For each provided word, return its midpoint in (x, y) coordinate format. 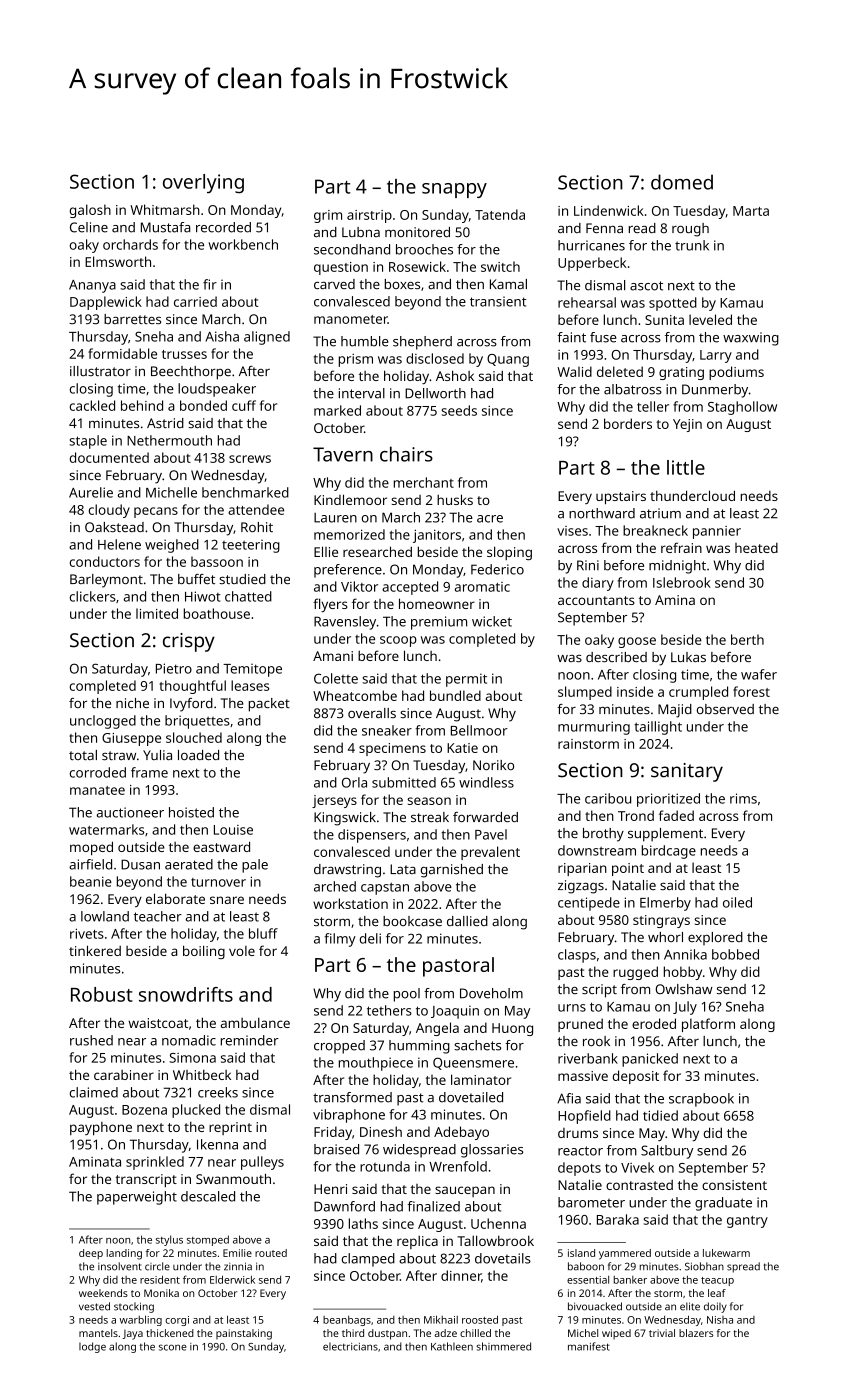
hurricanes (591, 245)
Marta (751, 211)
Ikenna (217, 1144)
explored (715, 938)
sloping (509, 553)
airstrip (369, 216)
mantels (98, 1333)
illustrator (100, 371)
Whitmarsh (165, 209)
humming (419, 1047)
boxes (402, 284)
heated (756, 548)
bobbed (735, 954)
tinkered (95, 950)
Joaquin (455, 1012)
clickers (93, 596)
